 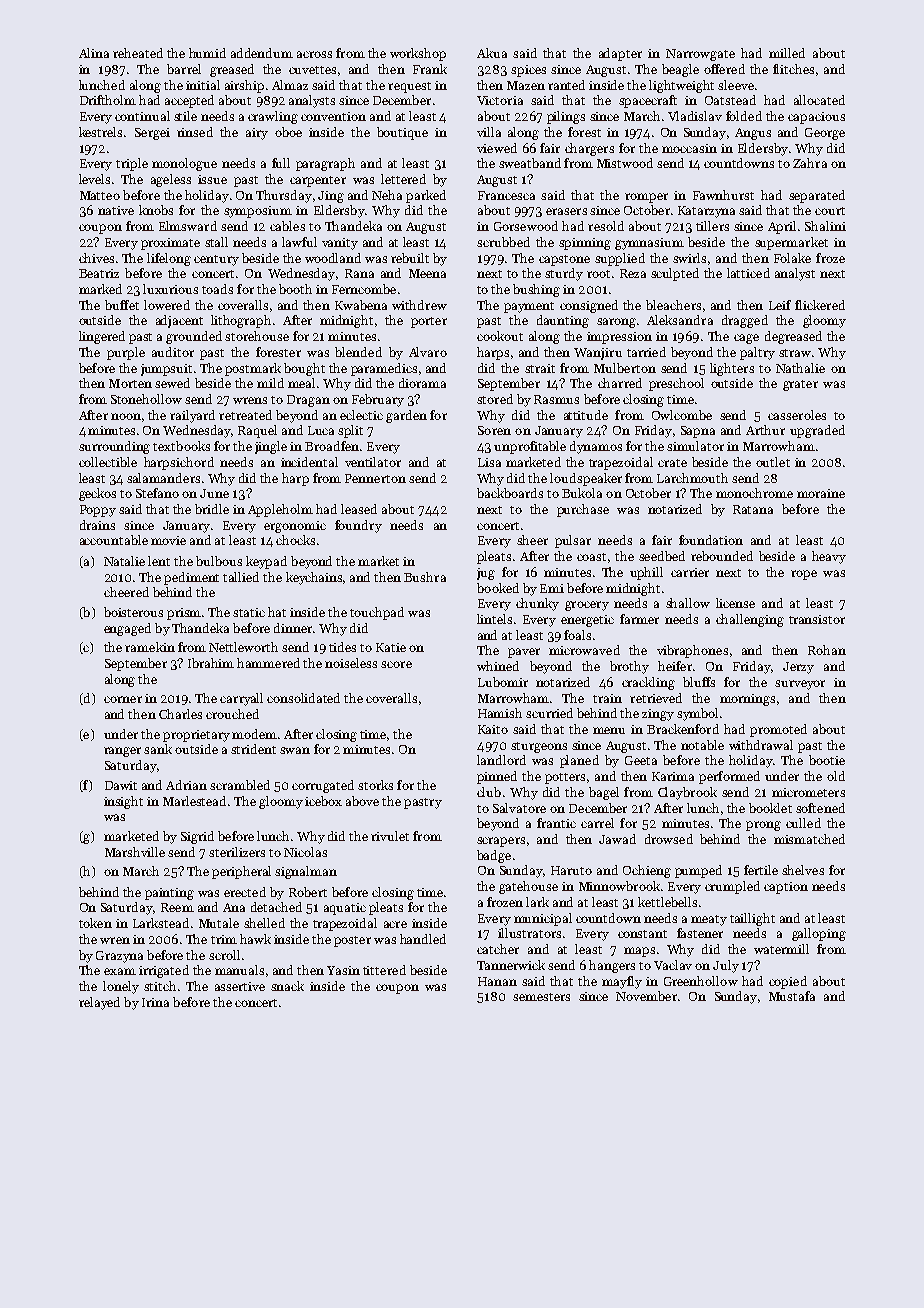 I want to click on porter, so click(x=429, y=322).
